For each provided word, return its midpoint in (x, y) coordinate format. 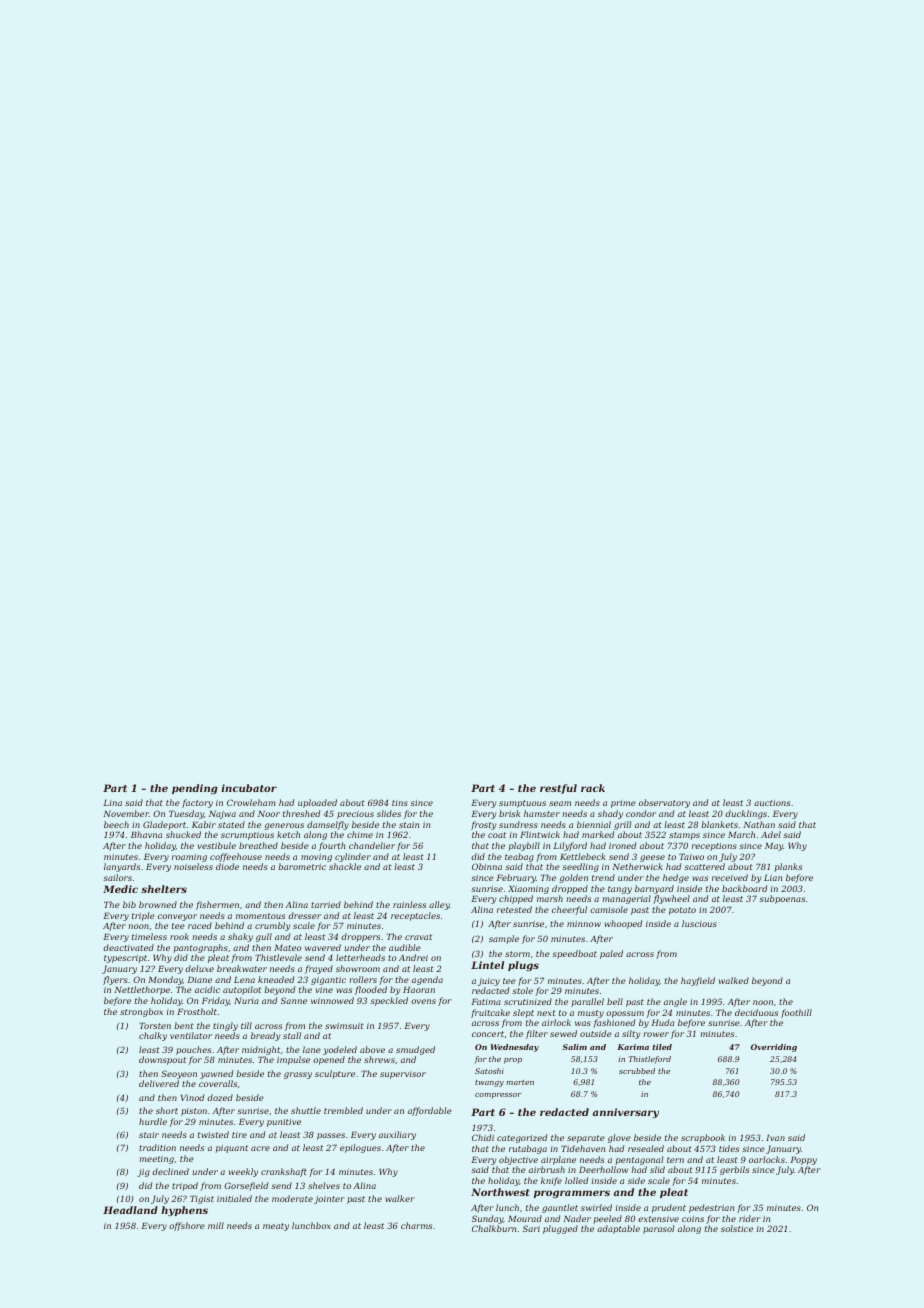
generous (284, 826)
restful (558, 789)
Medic (120, 889)
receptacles (415, 916)
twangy (489, 1083)
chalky (153, 1036)
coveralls (218, 1083)
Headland (130, 1210)
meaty (276, 1227)
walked (734, 980)
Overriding (774, 1048)
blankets (719, 824)
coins (693, 1219)
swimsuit (344, 1026)
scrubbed (637, 1071)
